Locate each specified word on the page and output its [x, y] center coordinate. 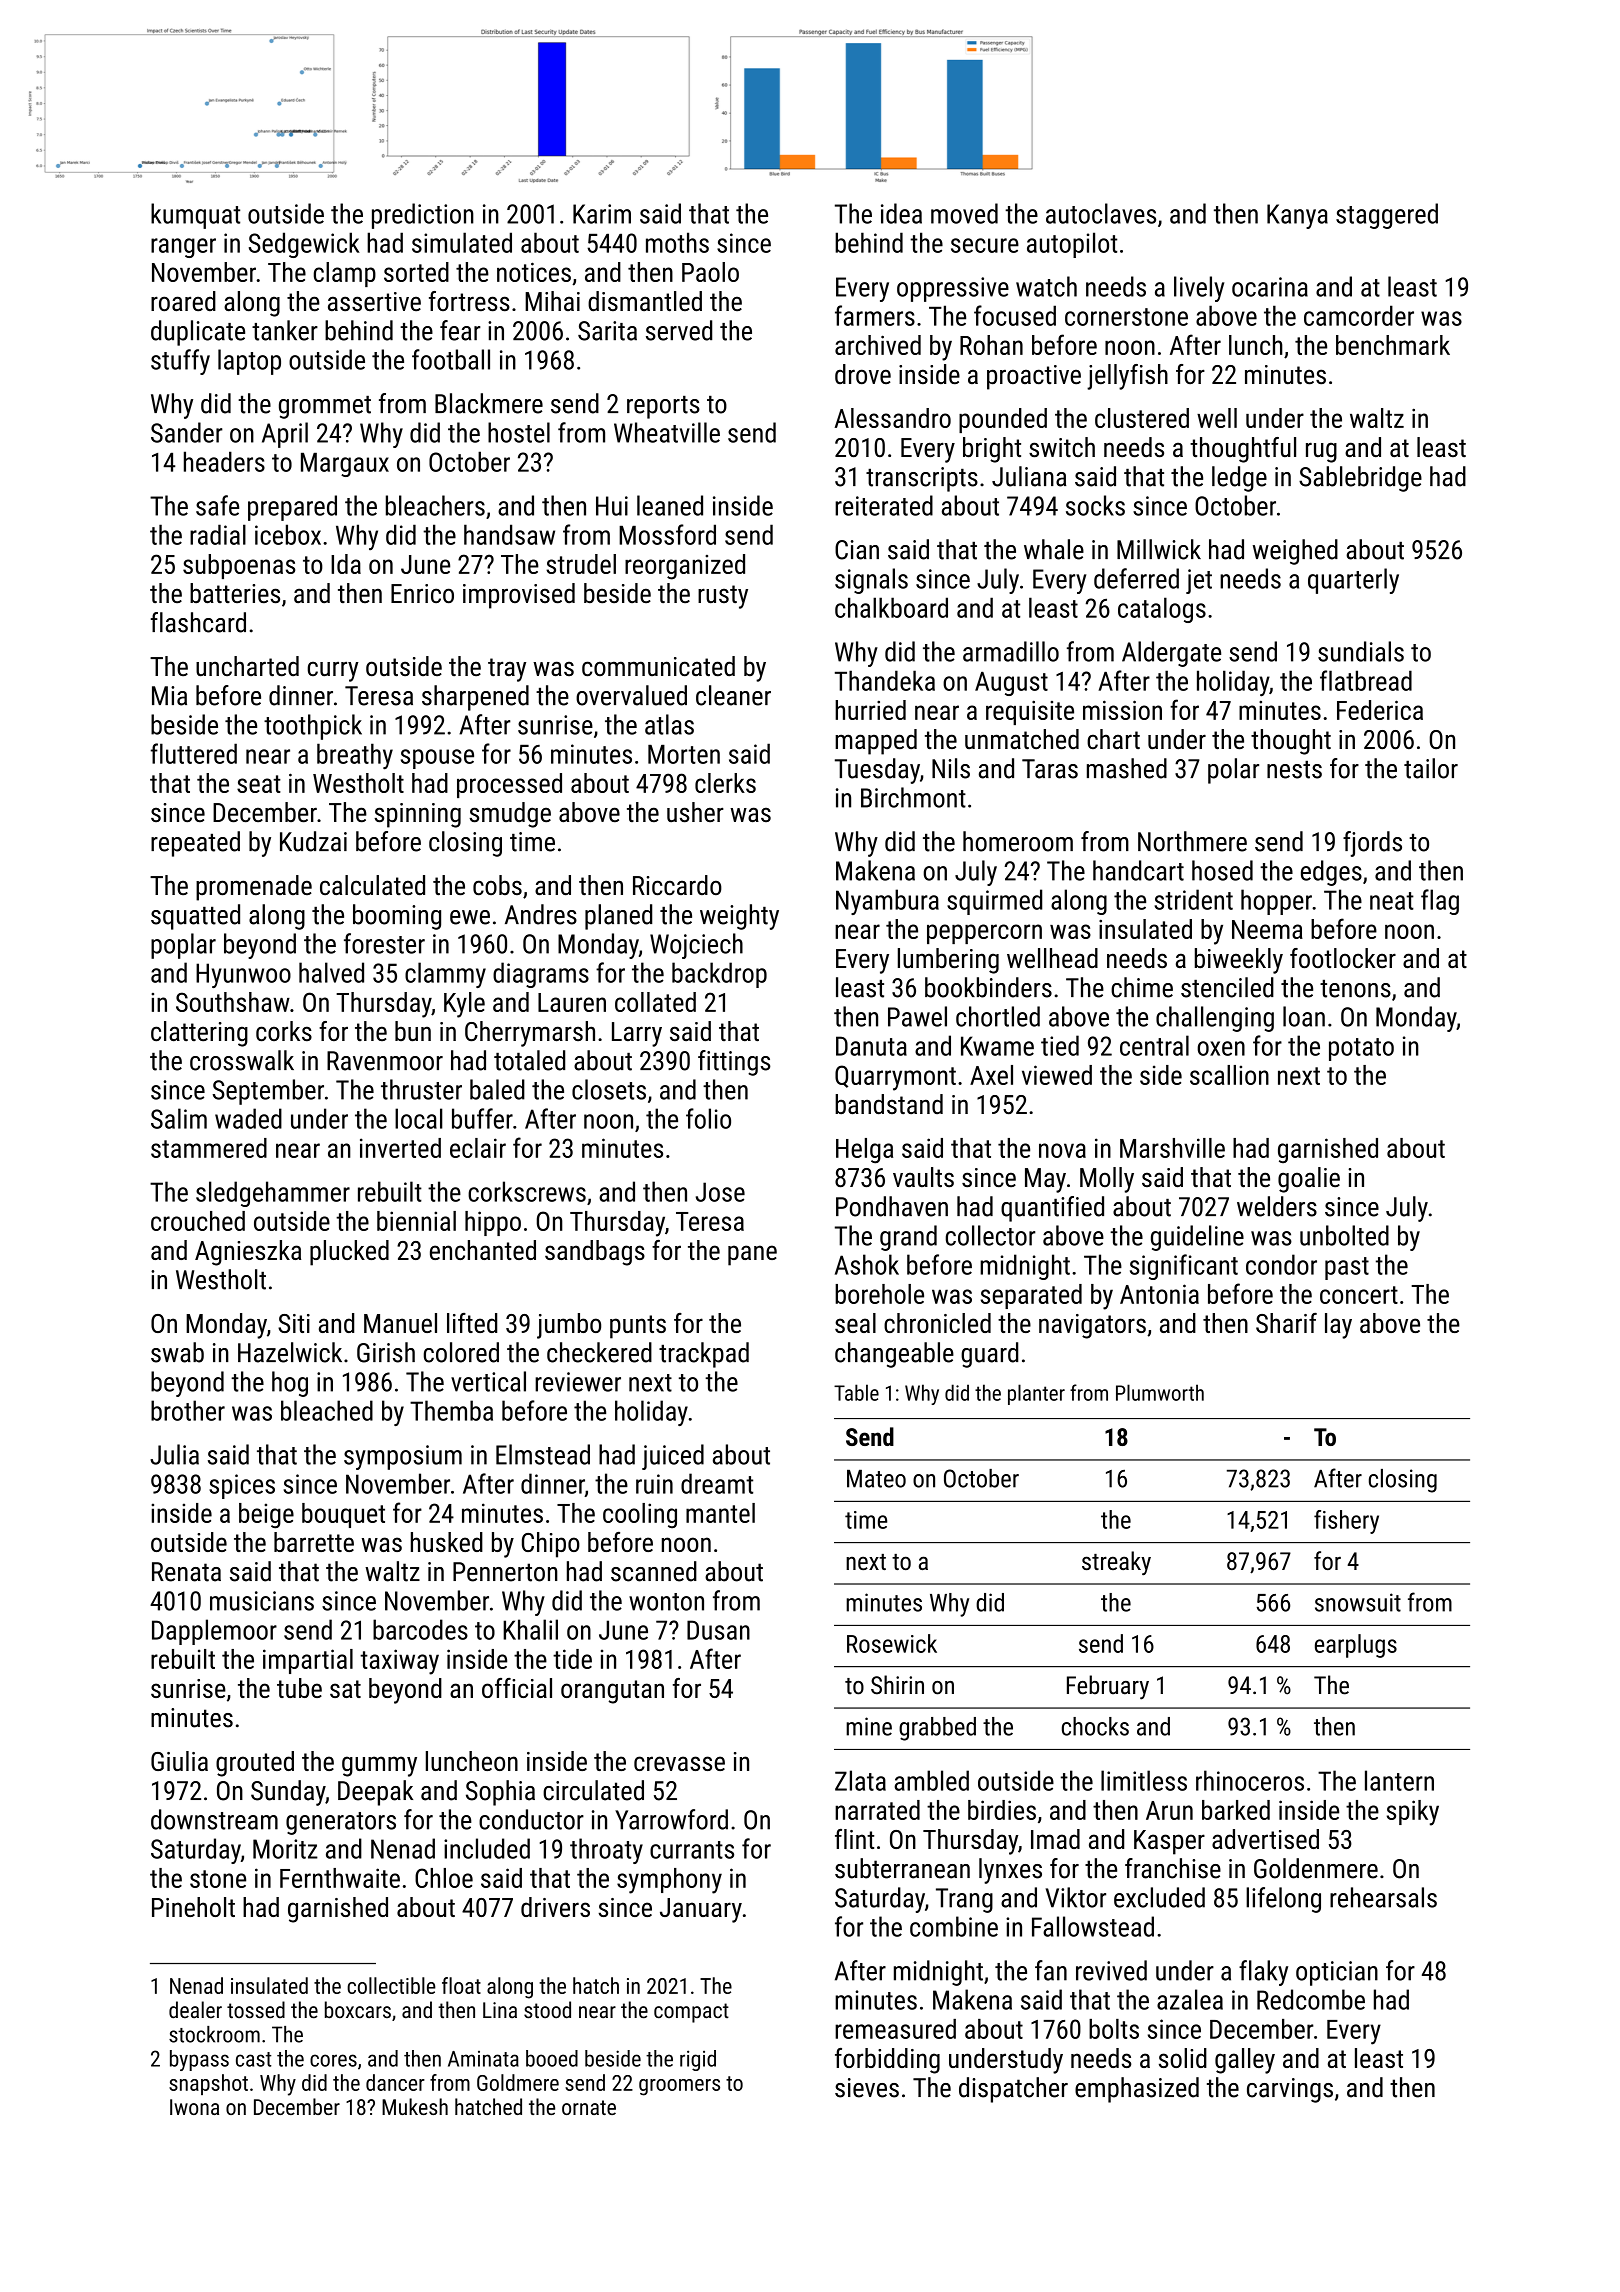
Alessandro [892, 418]
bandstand [889, 1104]
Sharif [1286, 1323]
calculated [372, 885]
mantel [720, 1513]
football [451, 359]
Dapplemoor [214, 1632]
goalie [1309, 1180]
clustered [1142, 418]
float [461, 1985]
